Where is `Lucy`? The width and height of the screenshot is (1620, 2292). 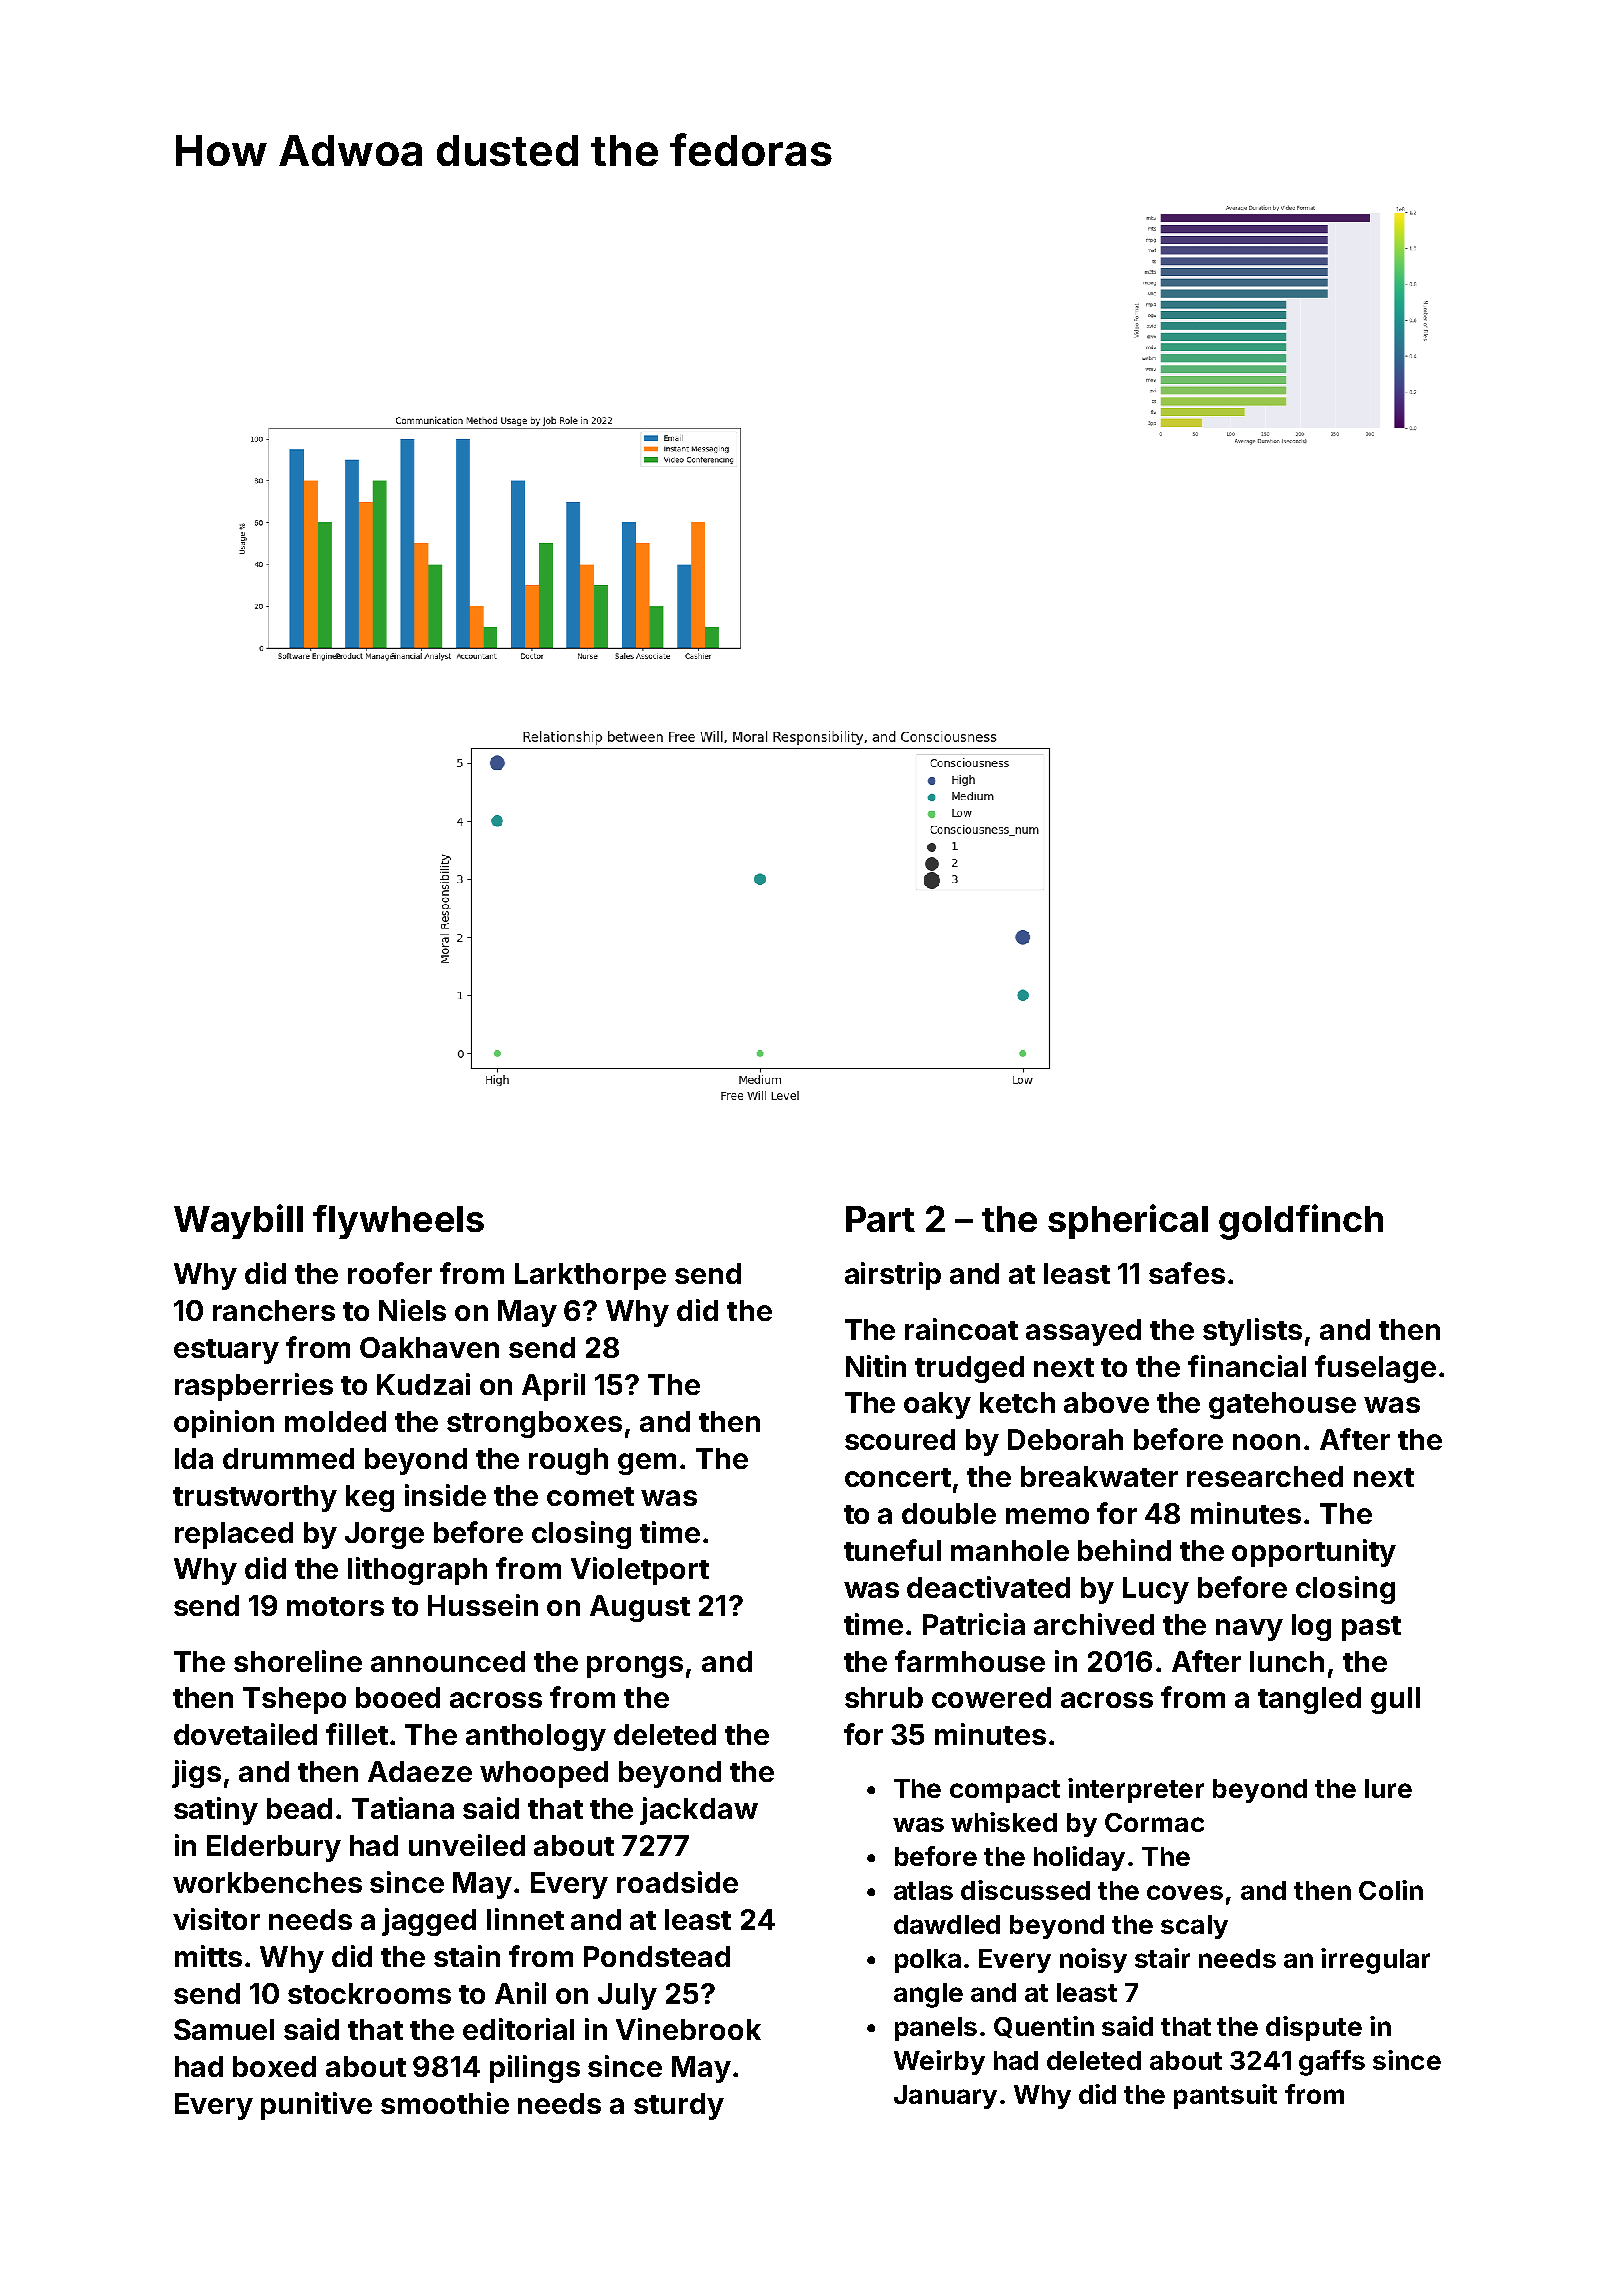
Lucy is located at coordinates (1156, 1590).
